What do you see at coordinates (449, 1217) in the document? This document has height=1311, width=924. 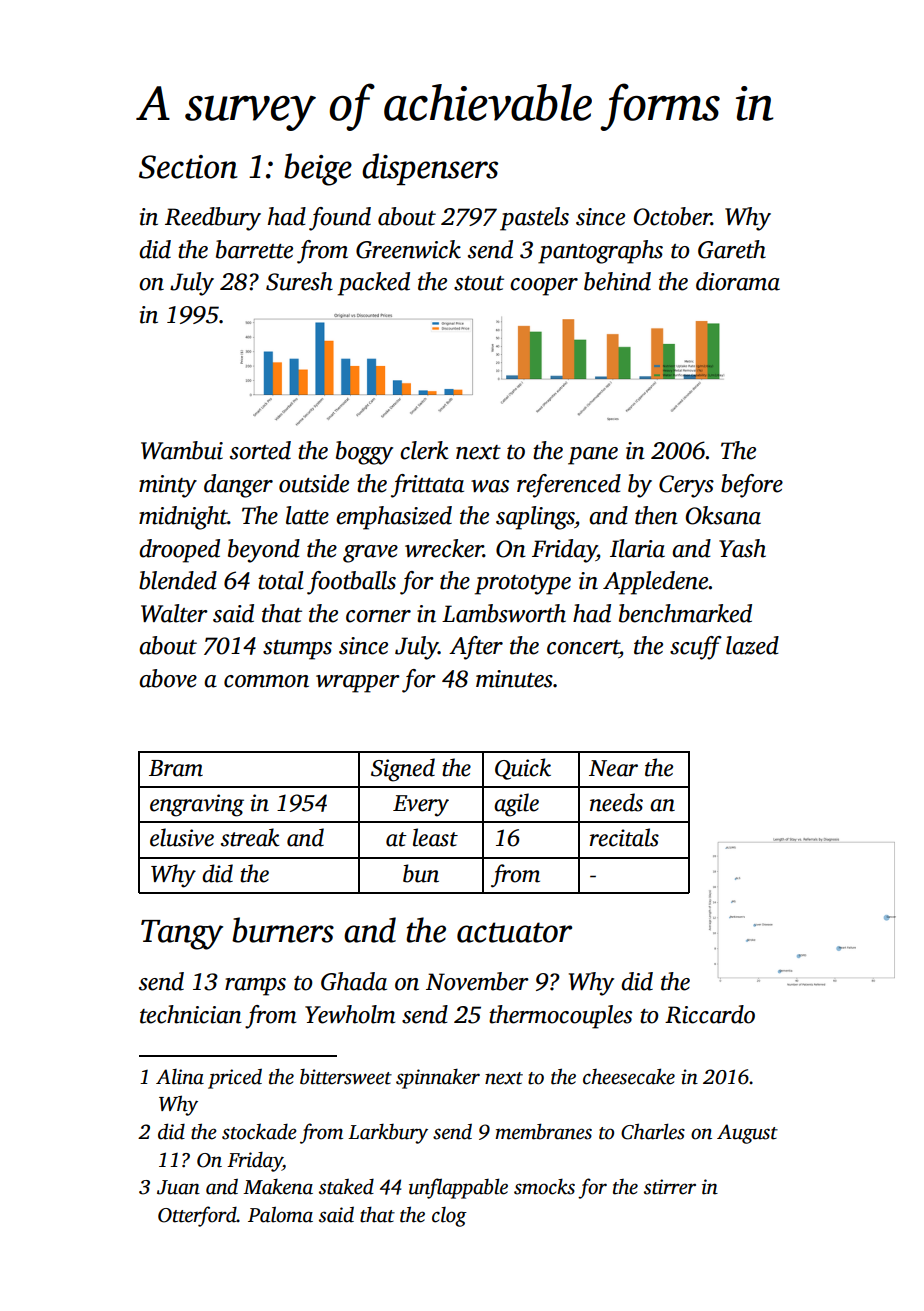 I see `clog` at bounding box center [449, 1217].
